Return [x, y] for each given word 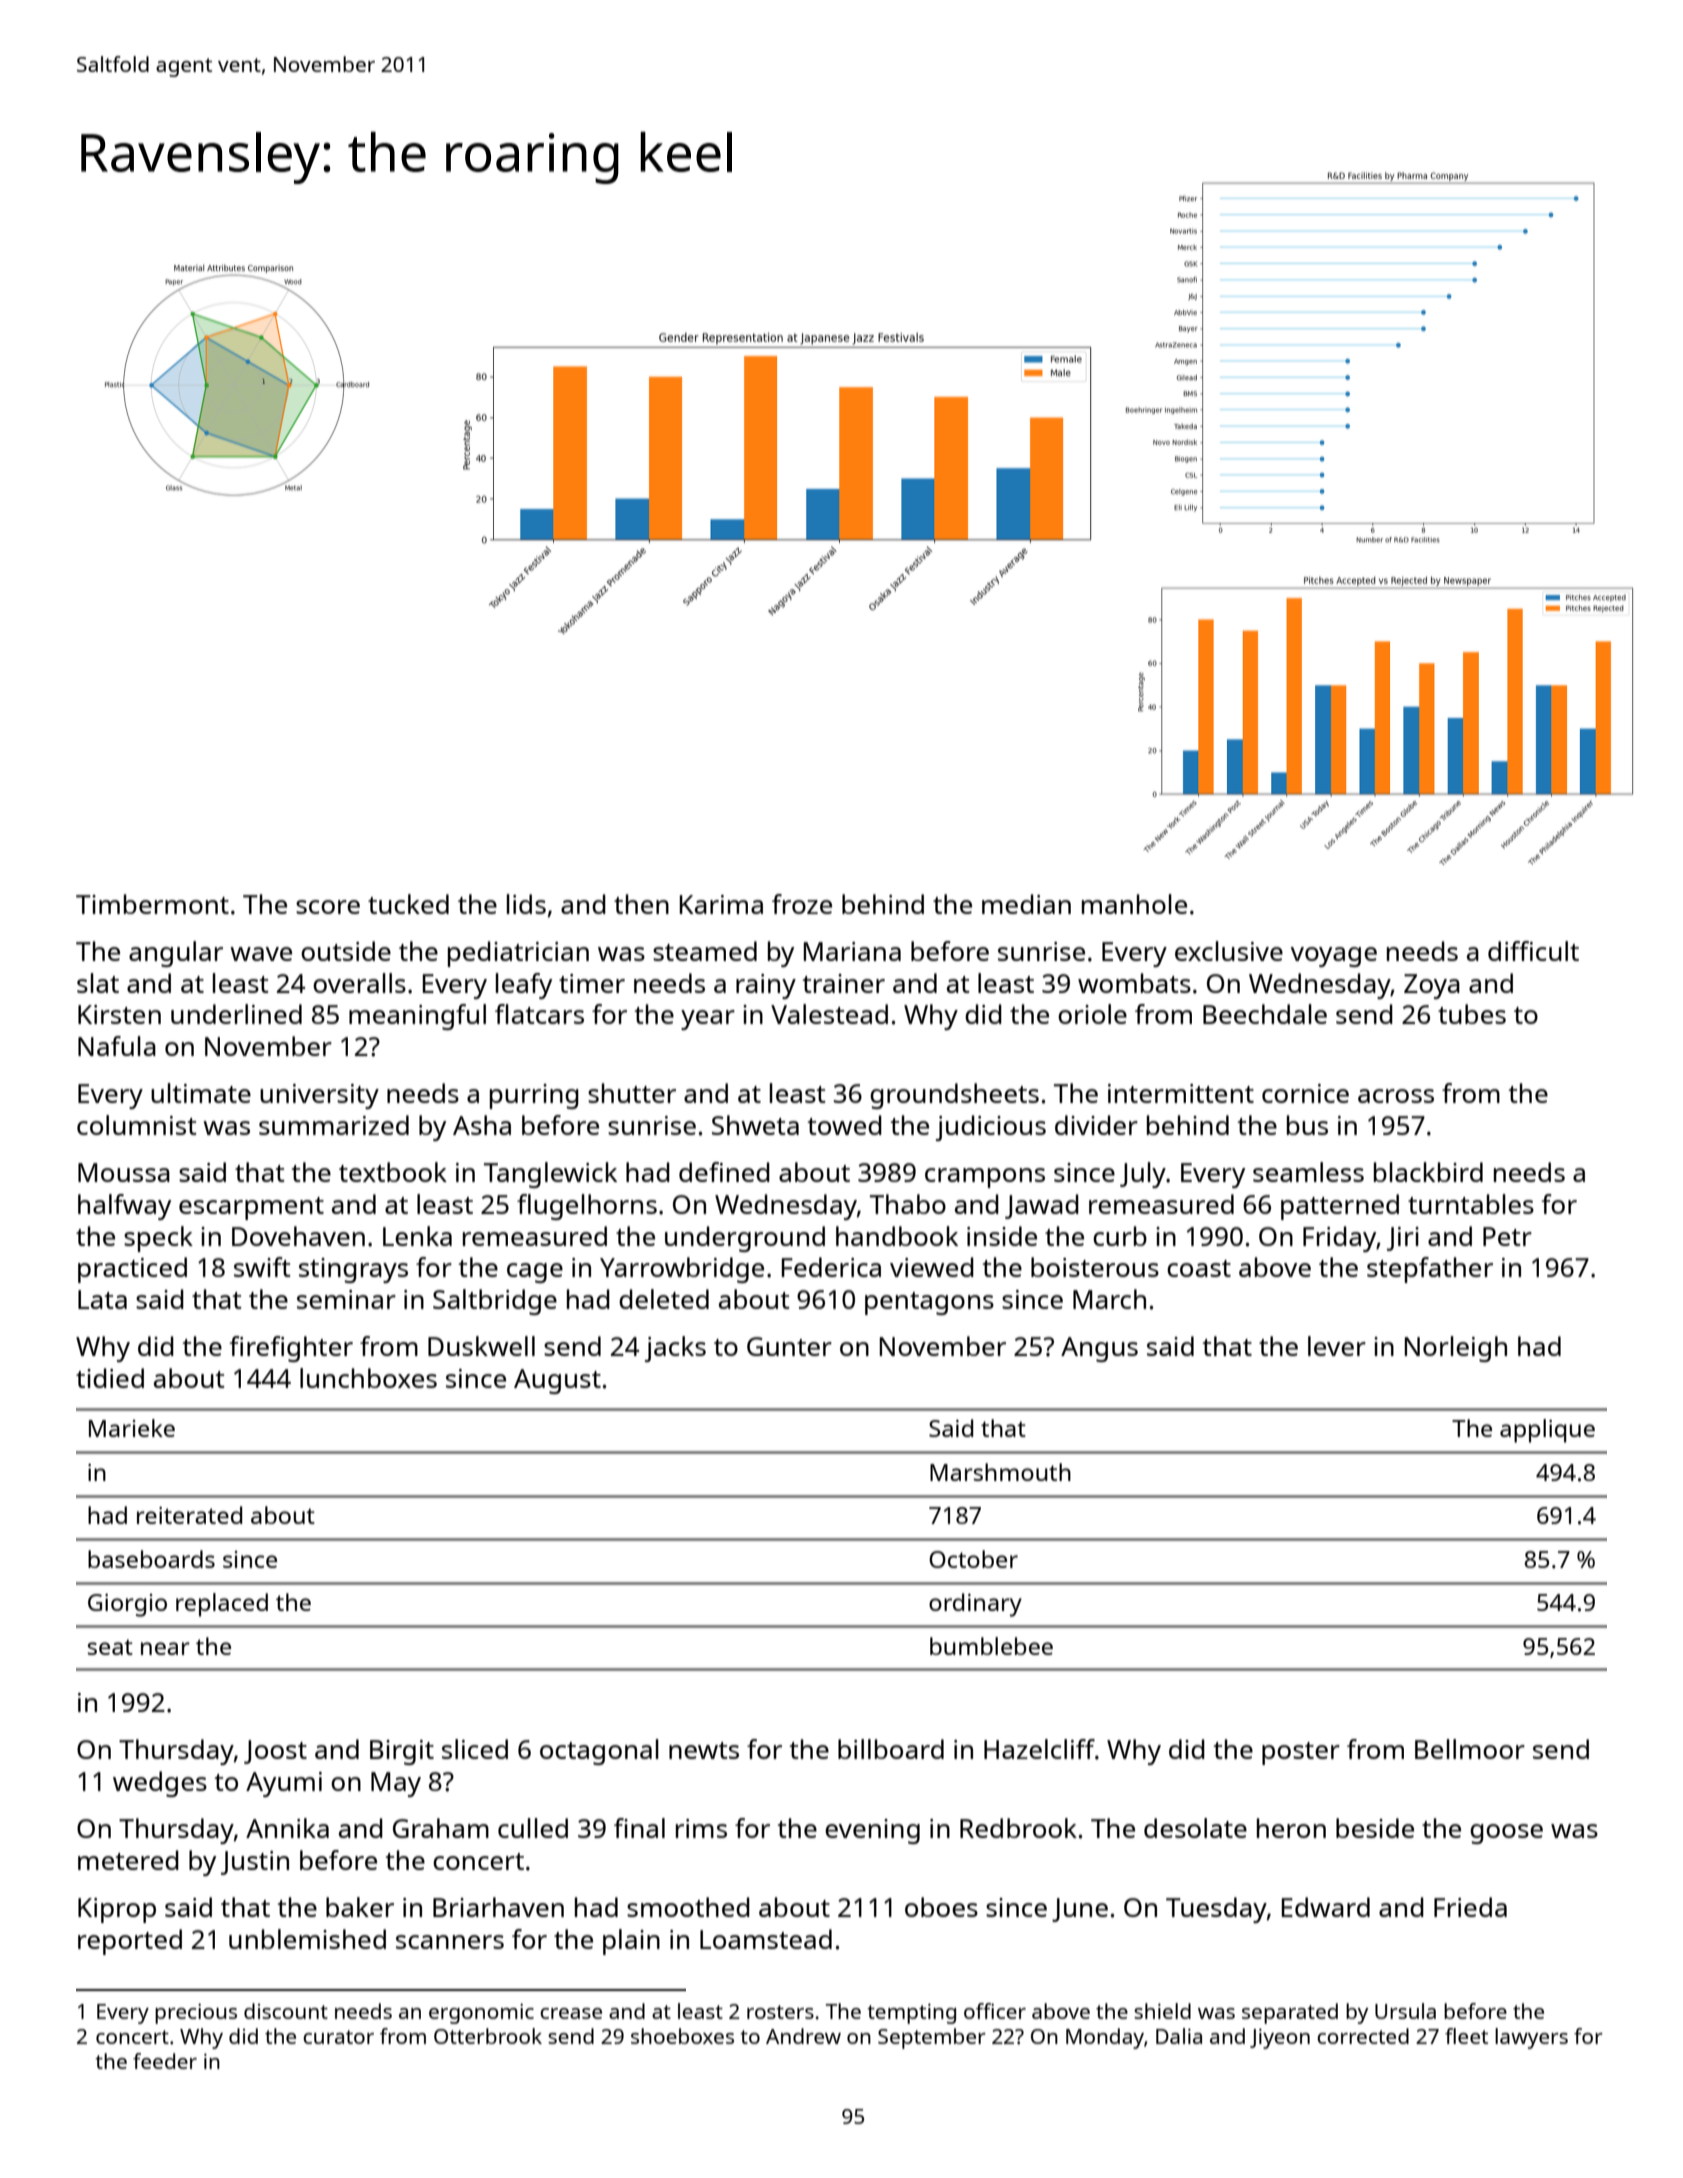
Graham [441, 1828]
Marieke [132, 1428]
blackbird [1428, 1172]
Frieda [1470, 1907]
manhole [1134, 904]
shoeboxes [682, 2036]
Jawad [1042, 1206]
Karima [721, 904]
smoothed [688, 1907]
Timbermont [152, 904]
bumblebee [991, 1646]
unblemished [307, 1939]
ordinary [975, 1605]
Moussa [124, 1172]
